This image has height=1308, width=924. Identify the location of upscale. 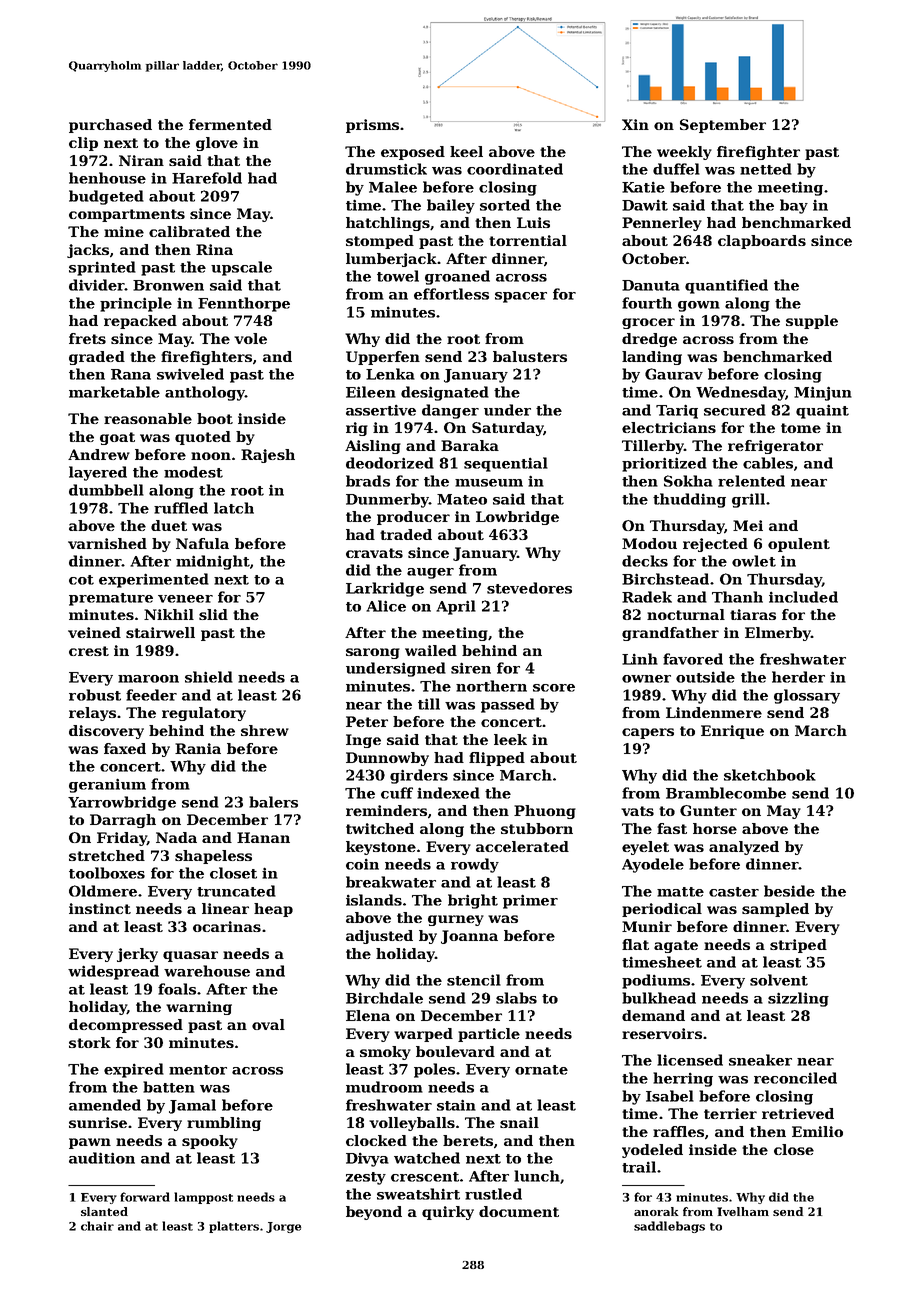
(241, 268).
